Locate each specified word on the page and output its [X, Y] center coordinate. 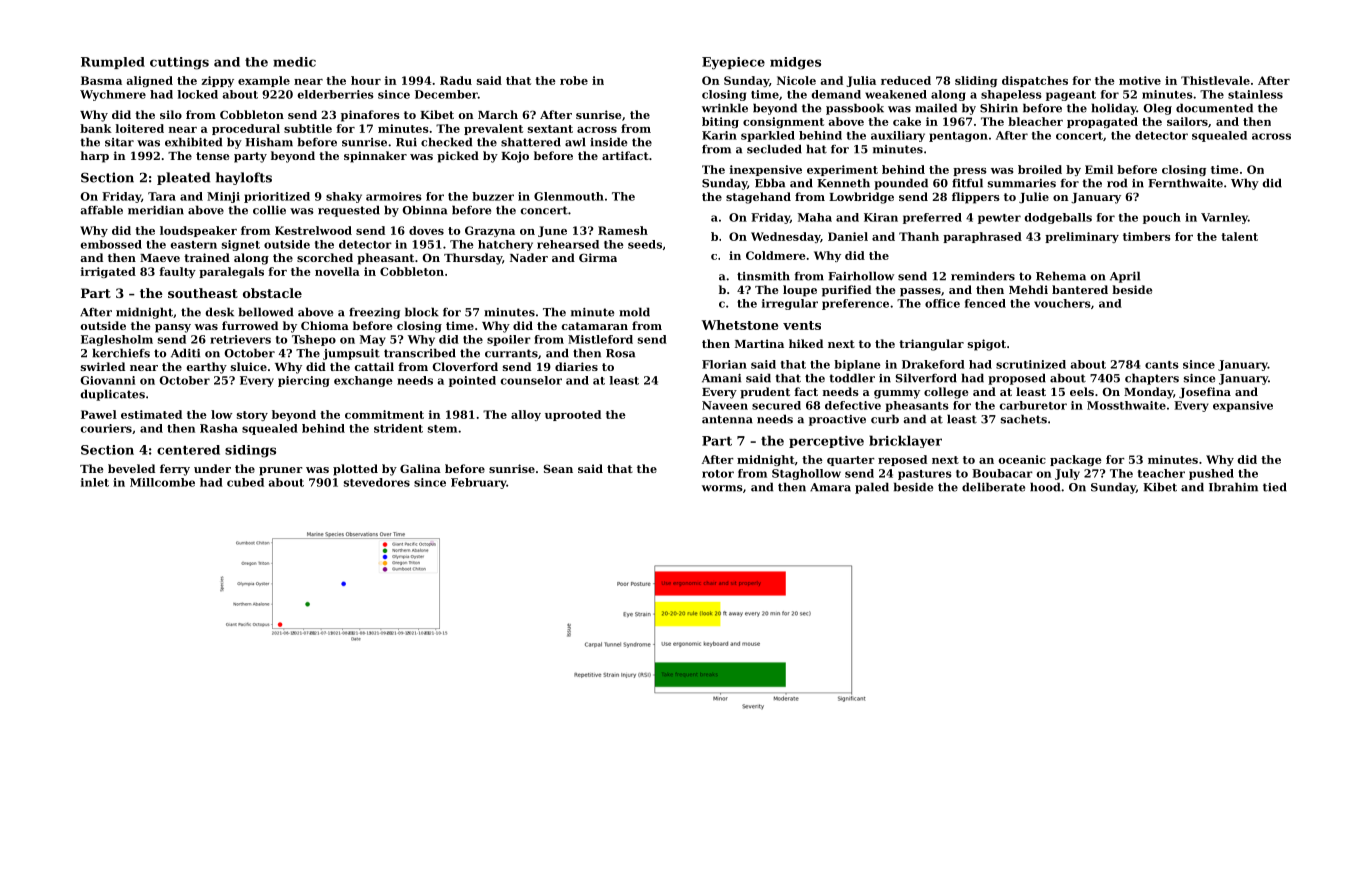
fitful [967, 183]
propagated [1102, 122]
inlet [95, 482]
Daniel [848, 236]
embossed [111, 244]
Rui [406, 142]
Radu [456, 80]
